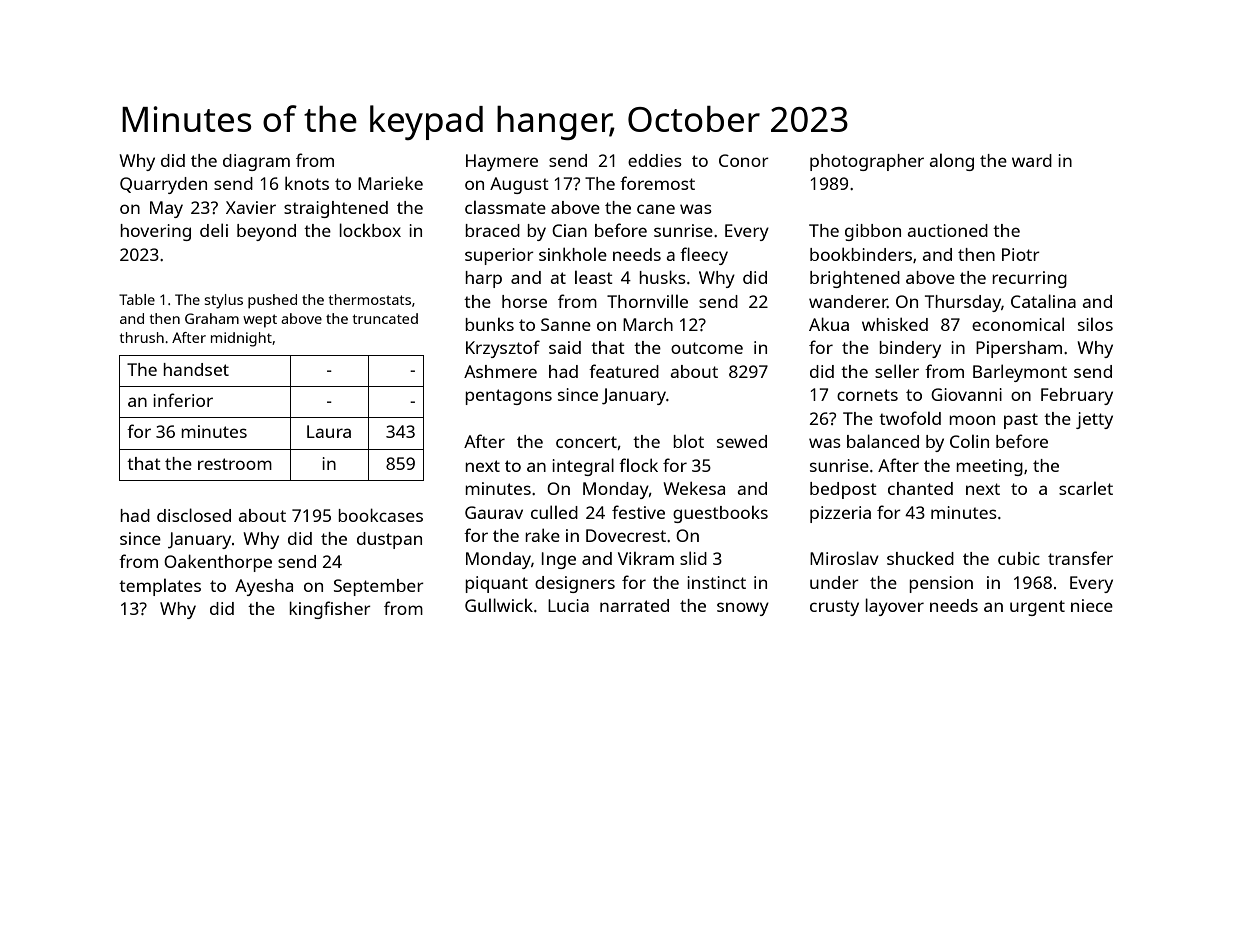 This screenshot has width=1233, height=952. Describe the element at coordinates (256, 162) in the screenshot. I see `diagram` at that location.
